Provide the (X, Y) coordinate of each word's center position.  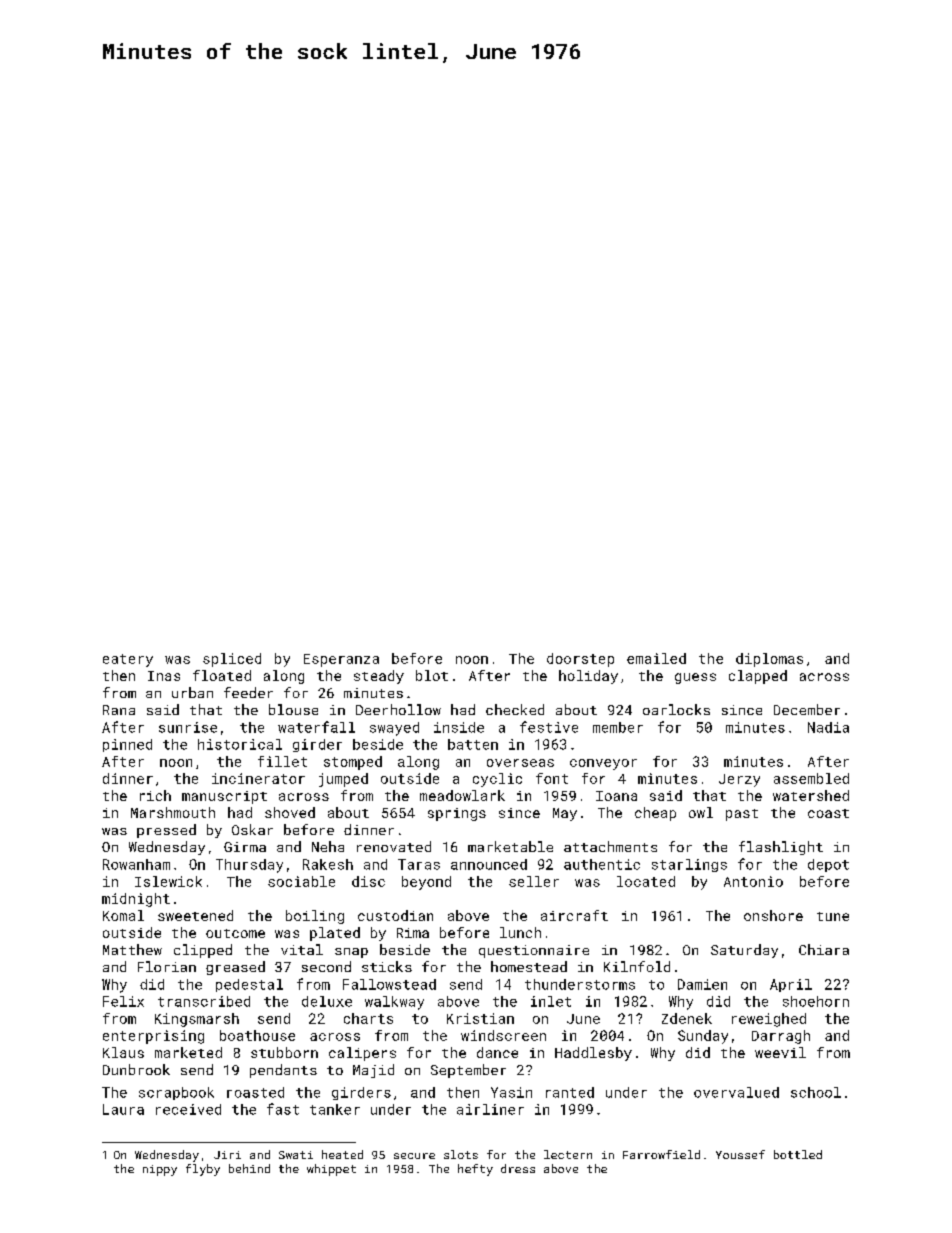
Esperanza (341, 660)
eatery (128, 660)
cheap (655, 814)
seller (534, 881)
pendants (283, 1071)
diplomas (769, 660)
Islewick (168, 881)
